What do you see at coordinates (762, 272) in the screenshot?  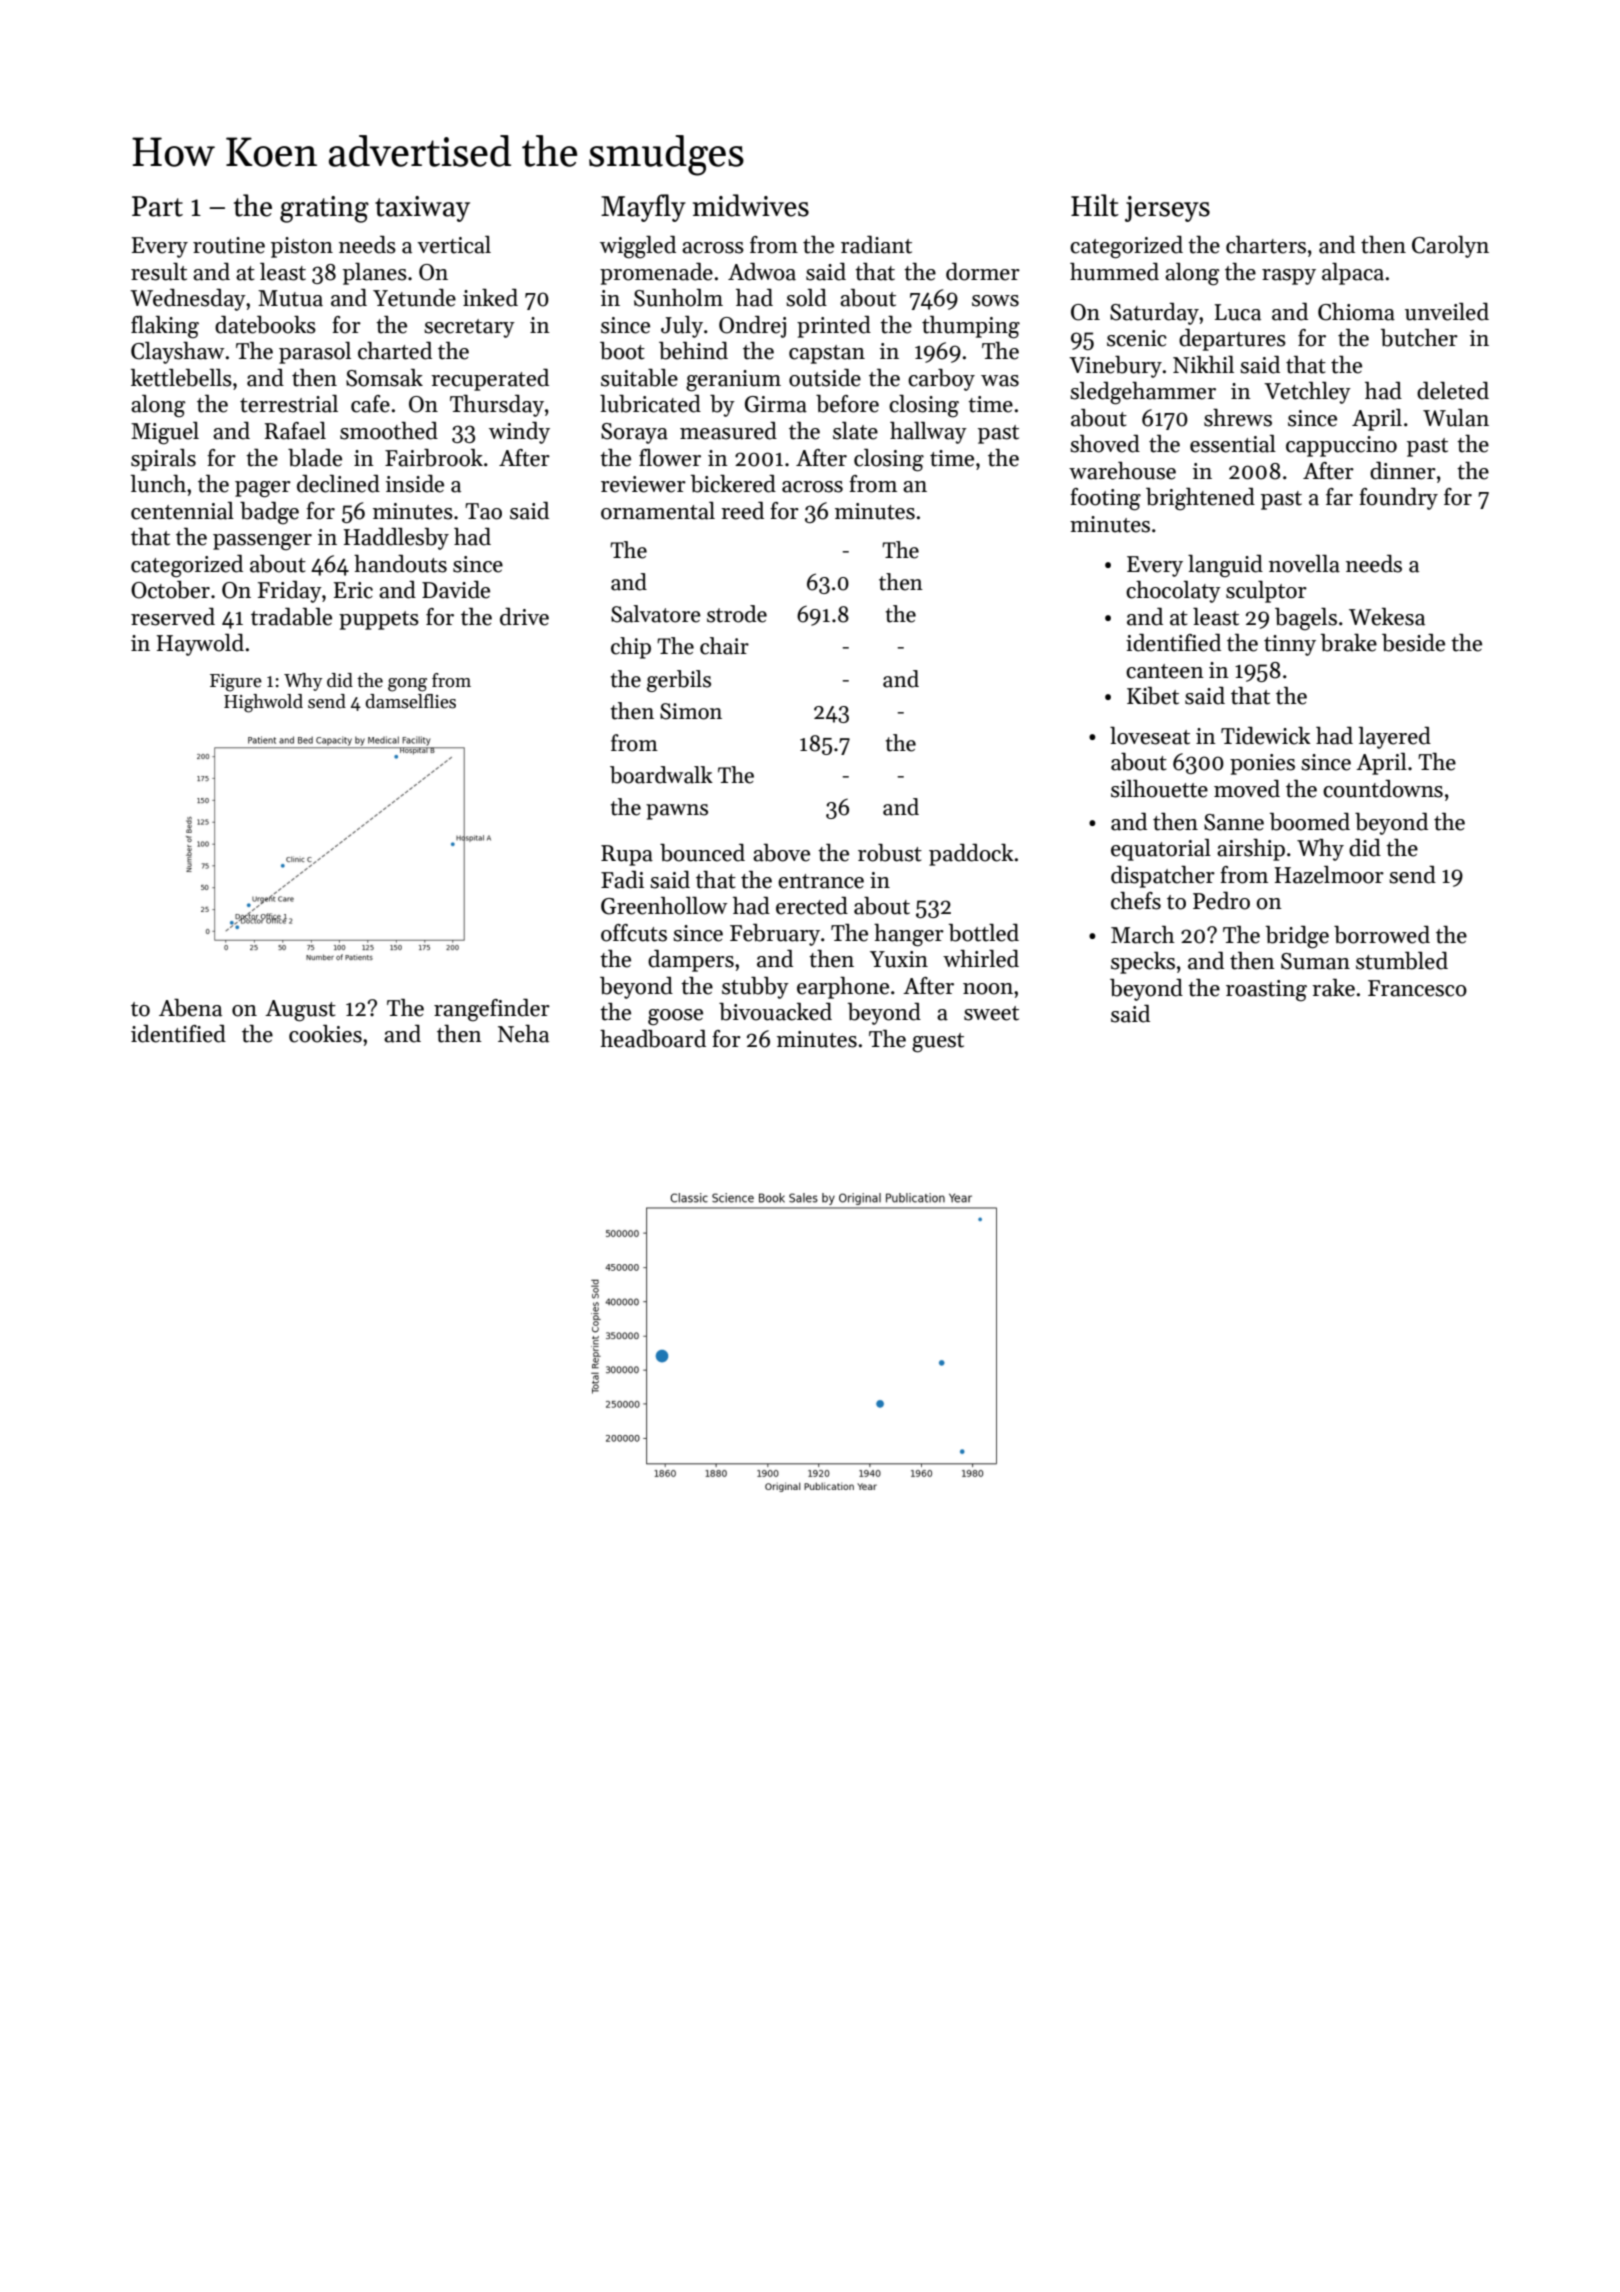 I see `Adwoa` at bounding box center [762, 272].
